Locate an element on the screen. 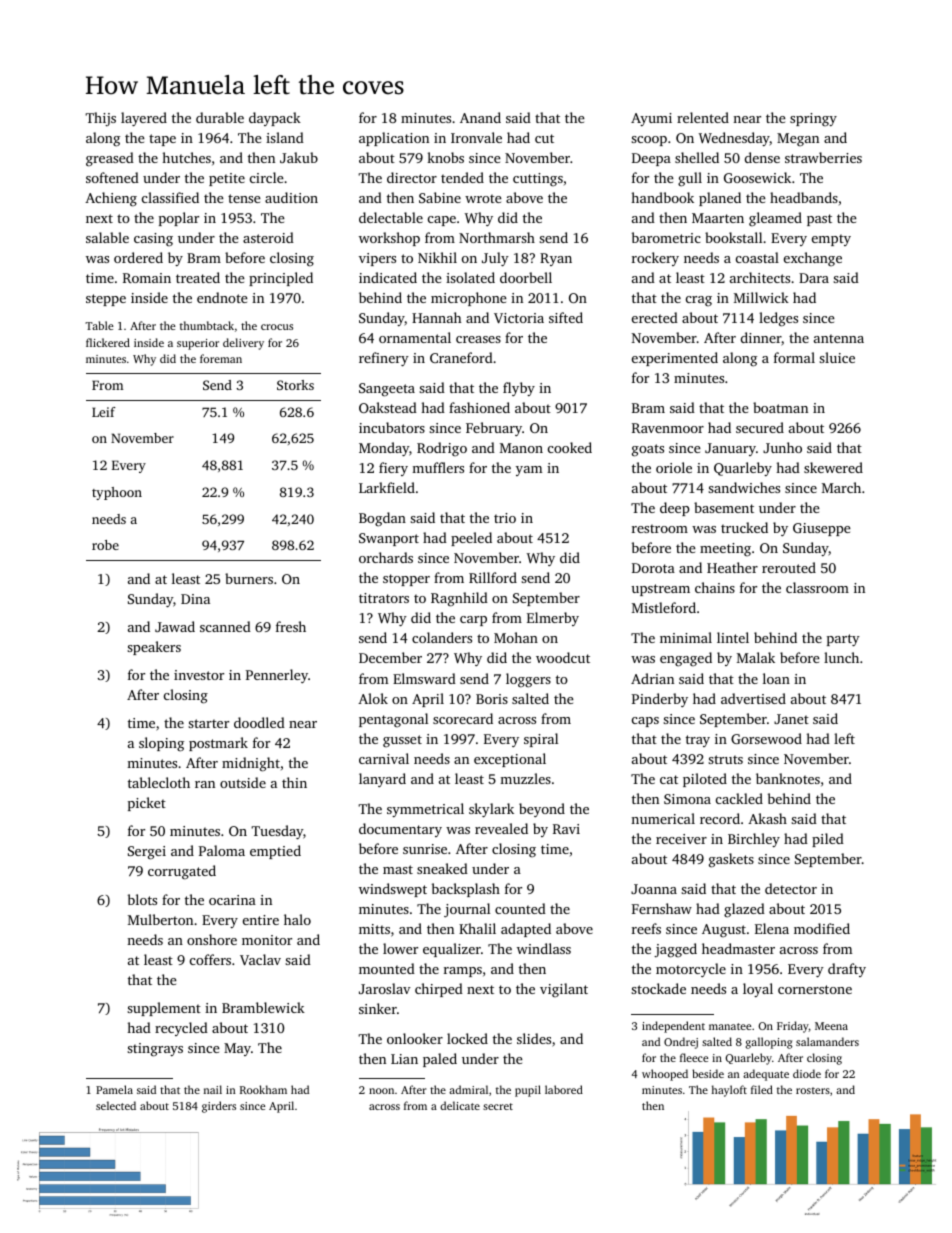  flyby is located at coordinates (519, 389).
